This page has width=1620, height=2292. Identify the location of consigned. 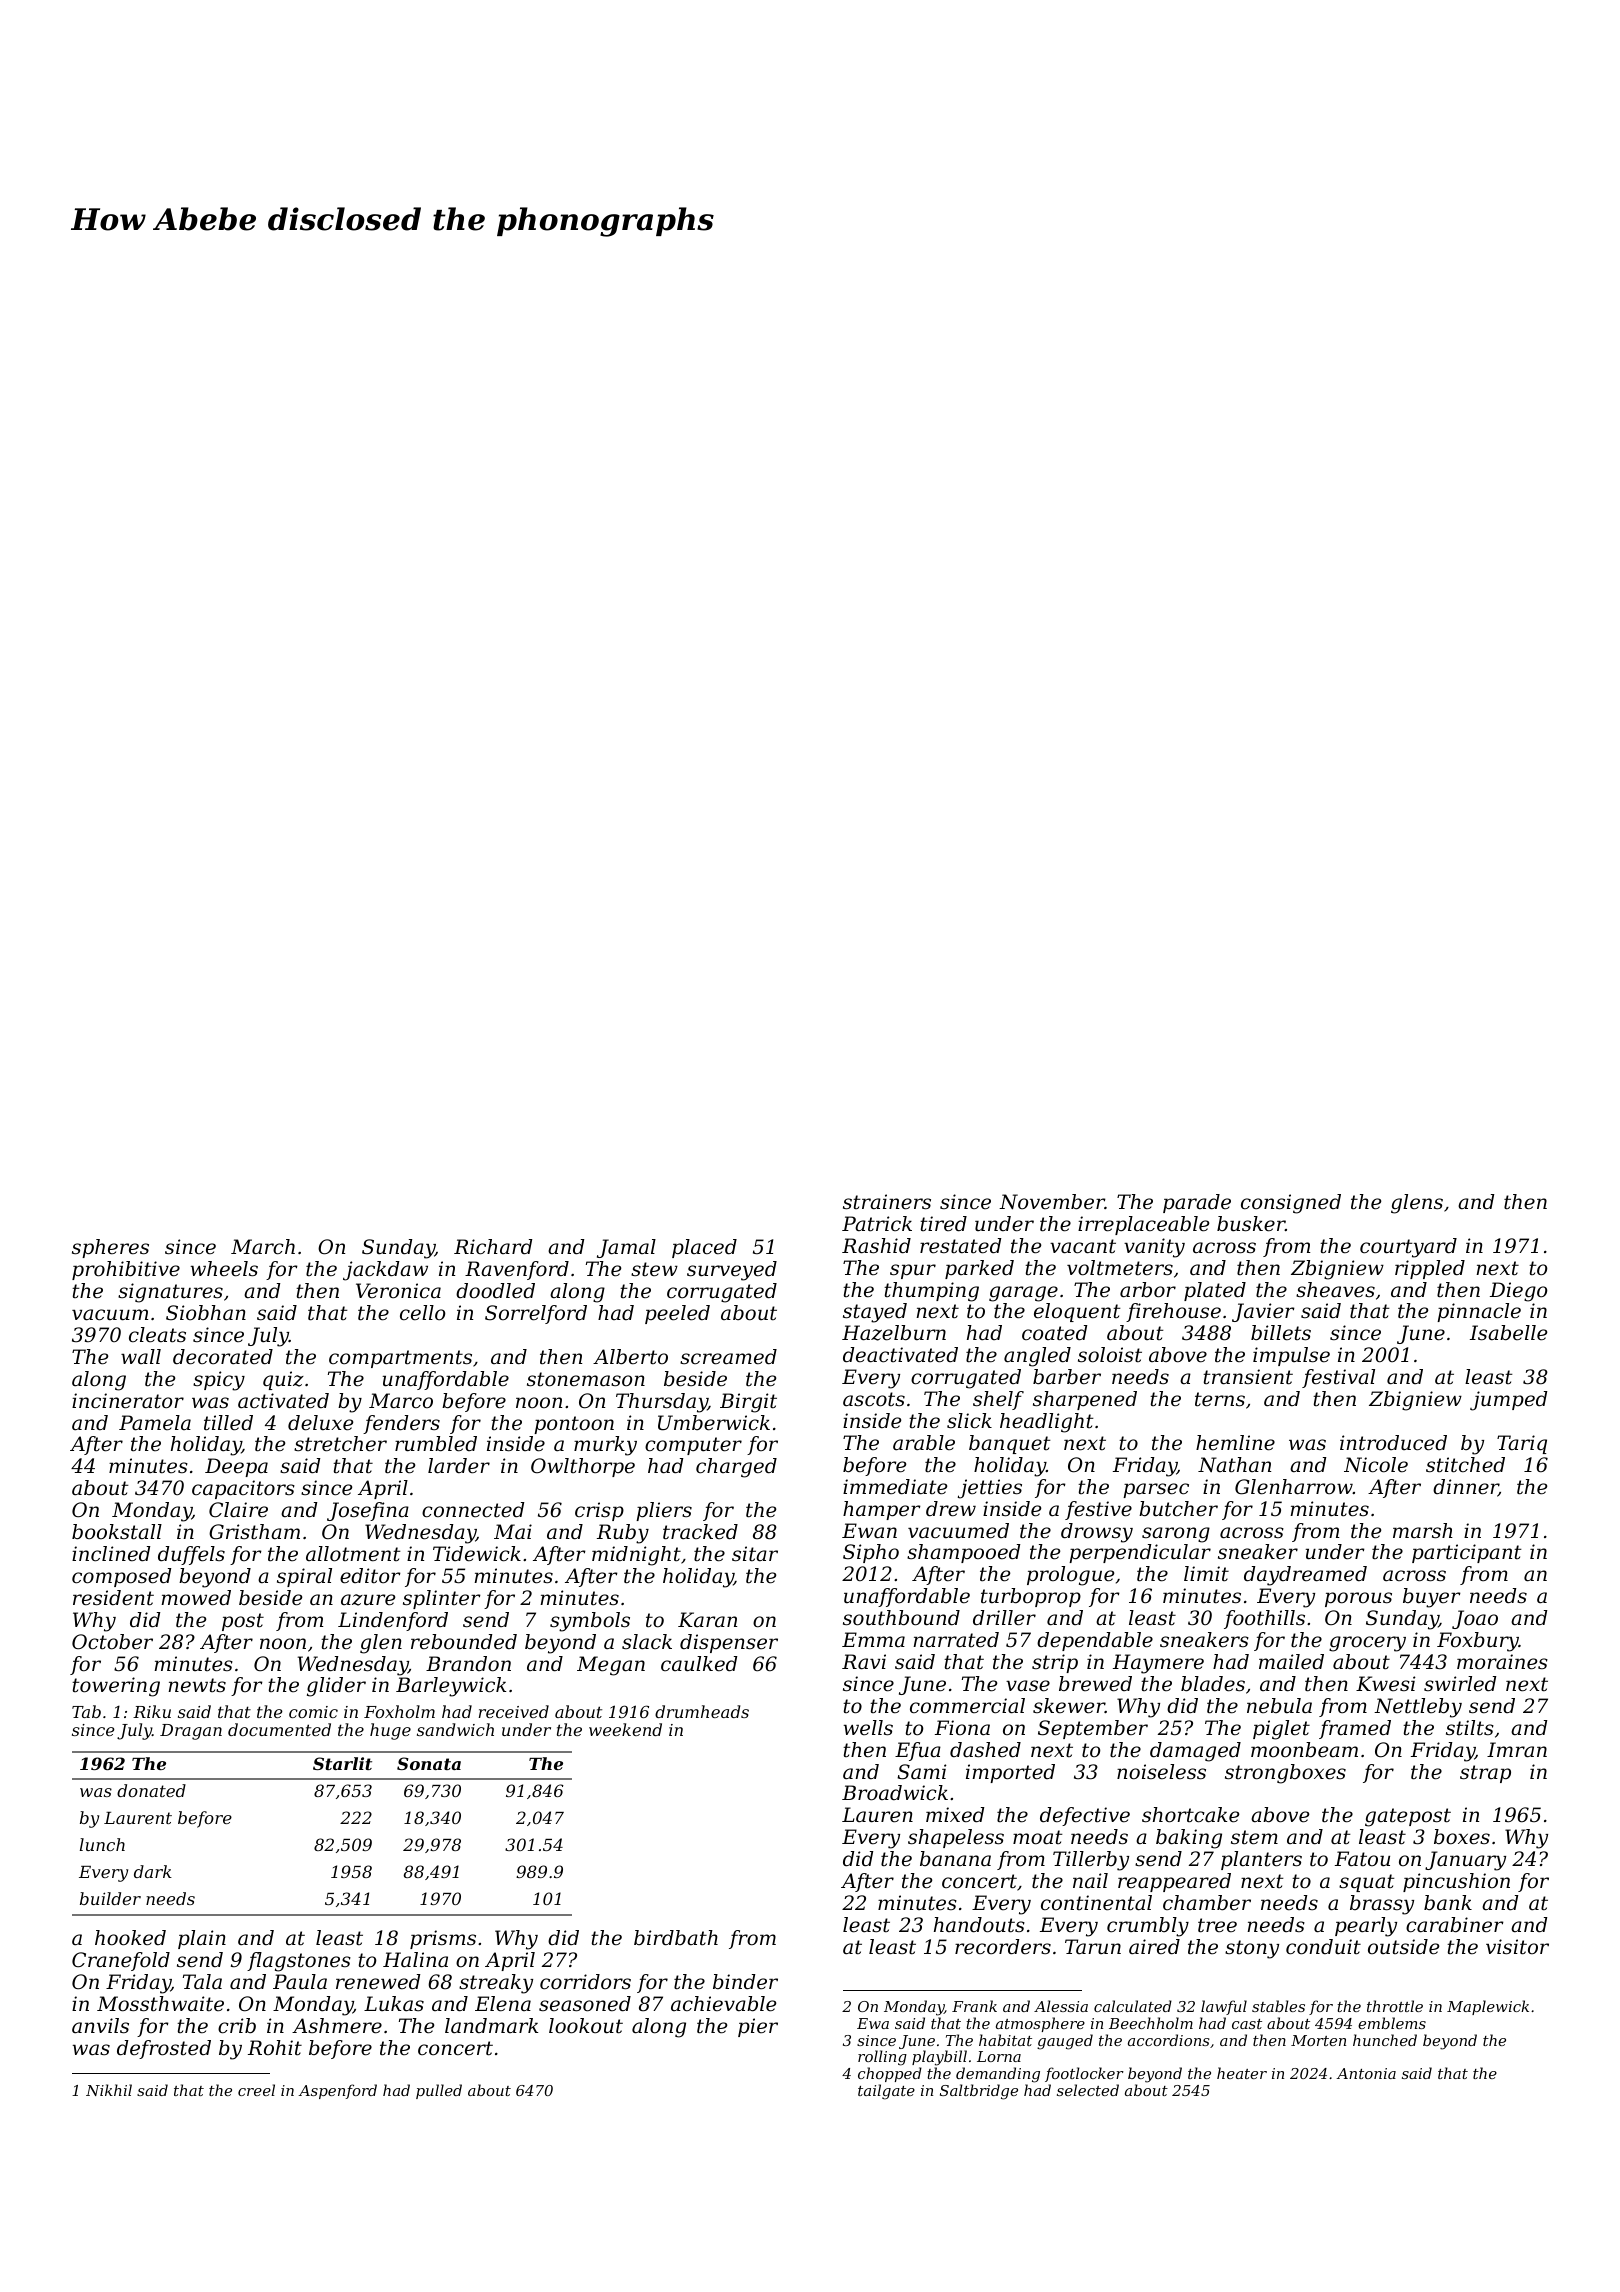
(1291, 1204).
